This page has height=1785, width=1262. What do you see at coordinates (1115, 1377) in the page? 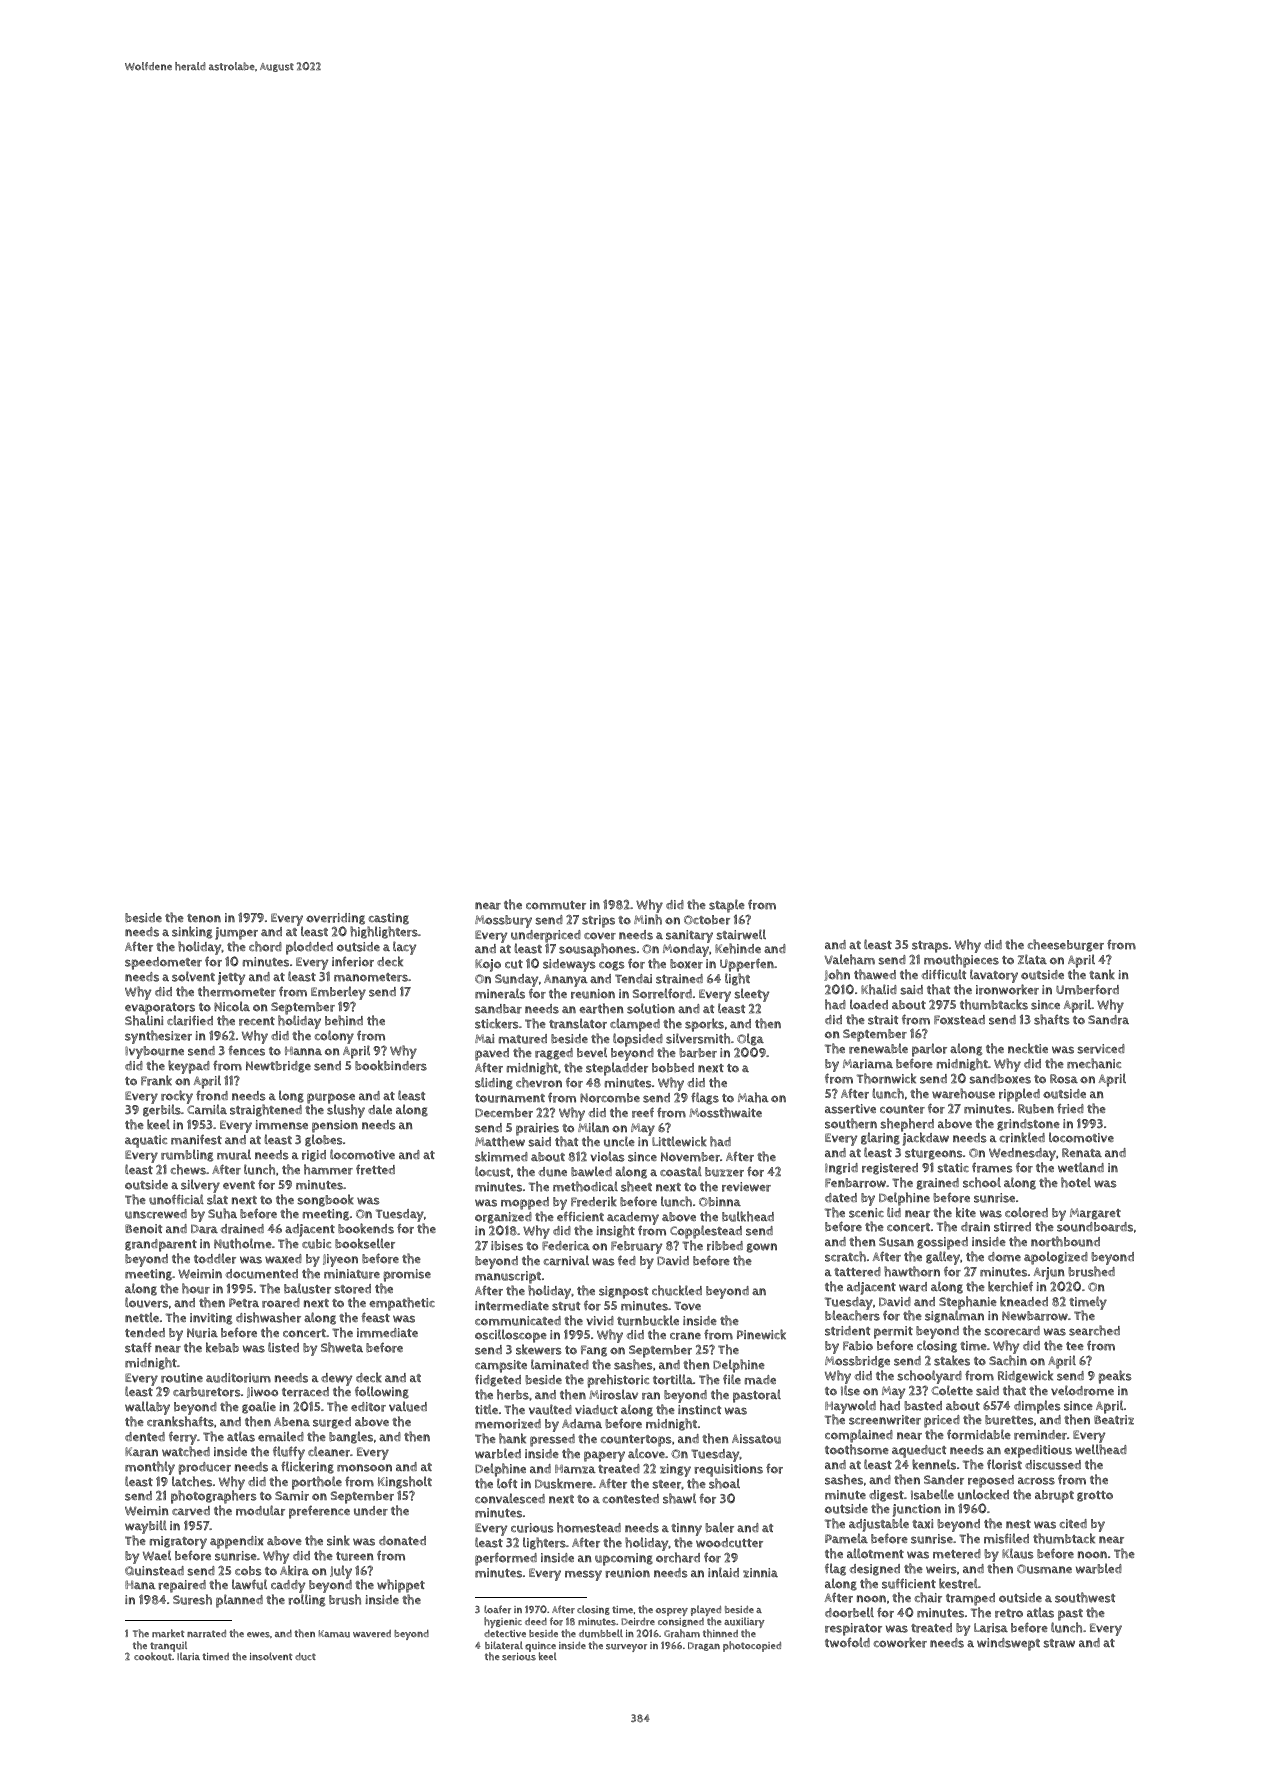
I see `peaks` at bounding box center [1115, 1377].
